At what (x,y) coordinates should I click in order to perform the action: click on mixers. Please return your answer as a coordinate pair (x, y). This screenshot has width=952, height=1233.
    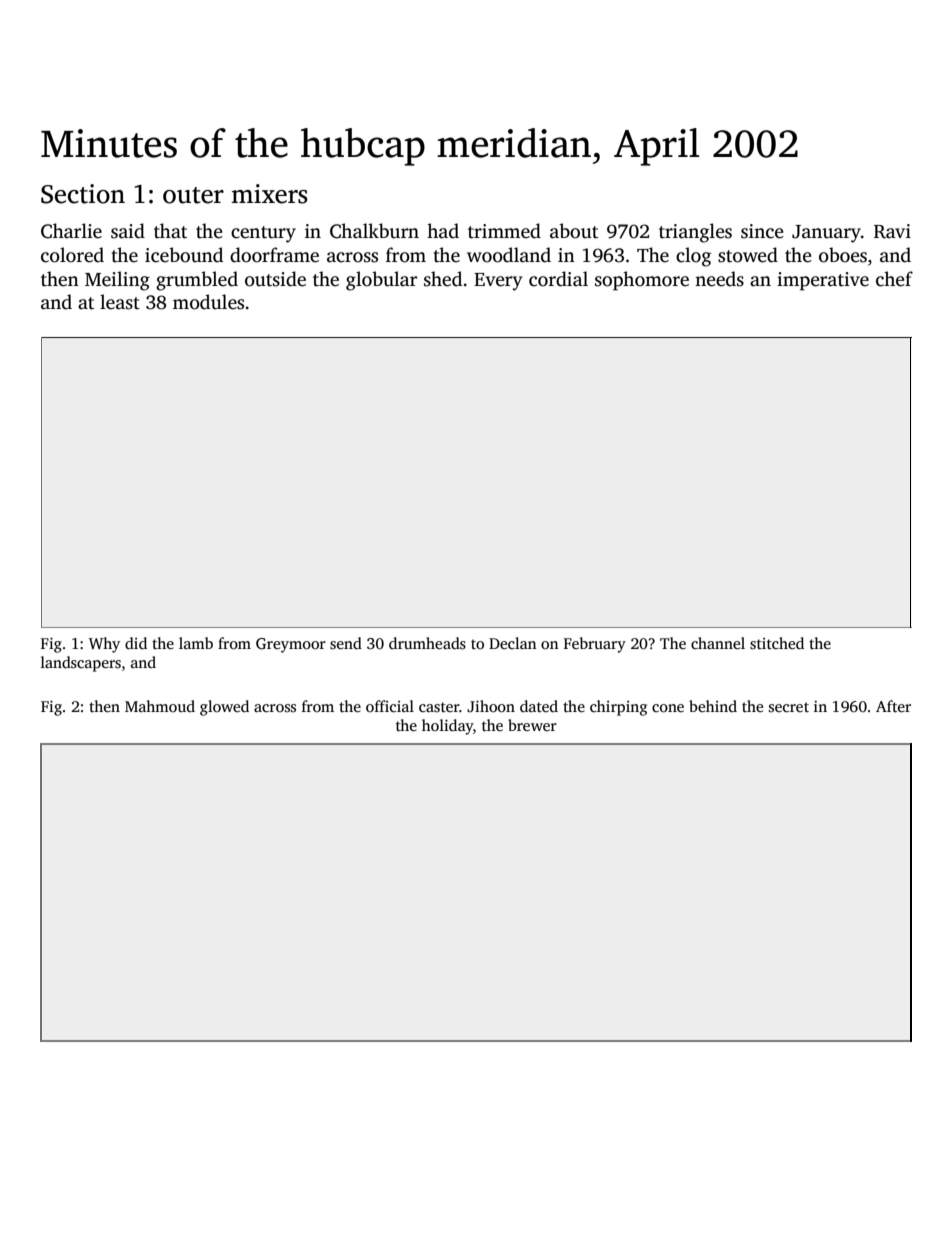
    Looking at the image, I should click on (270, 194).
